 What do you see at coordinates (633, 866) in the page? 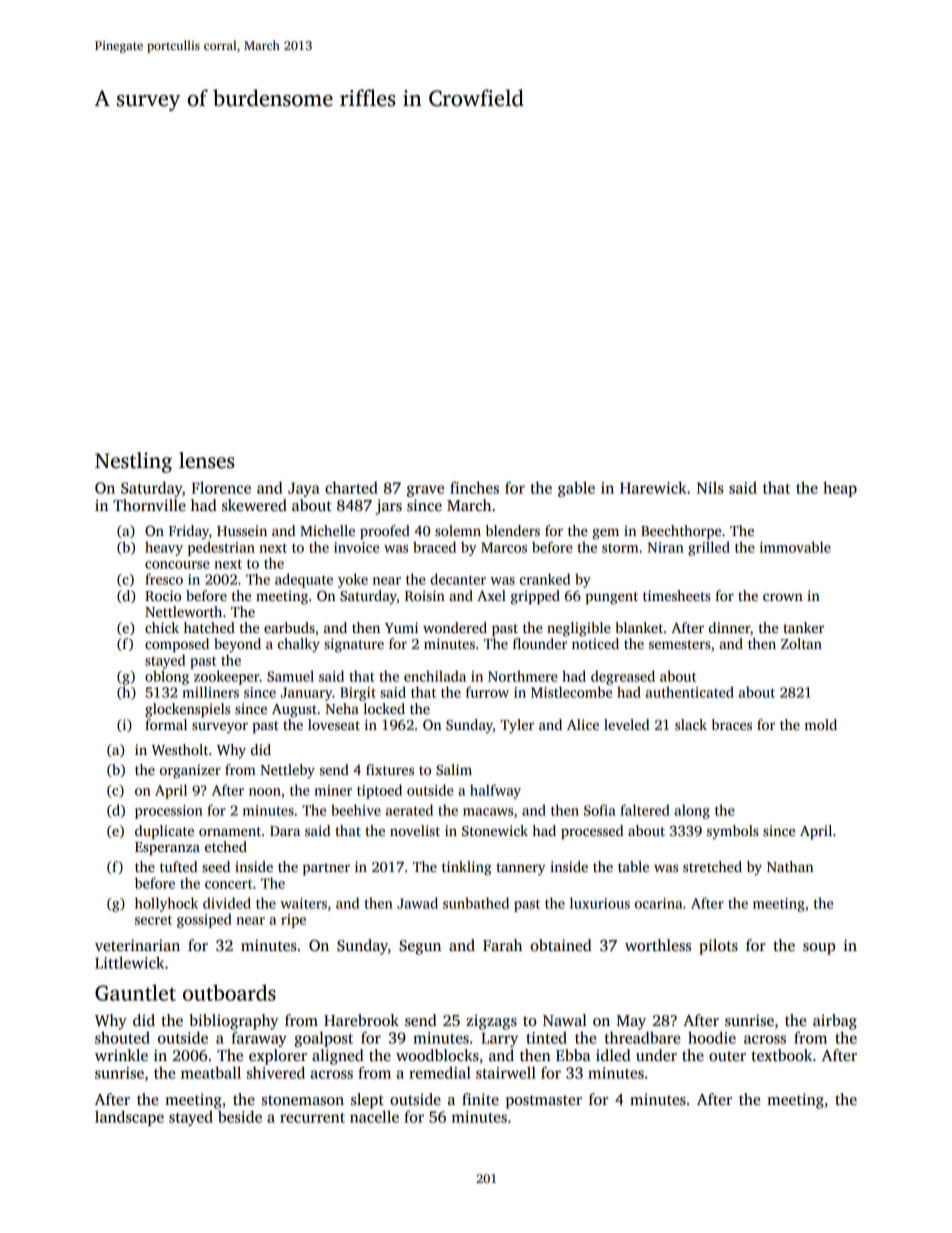
I see `table` at bounding box center [633, 866].
